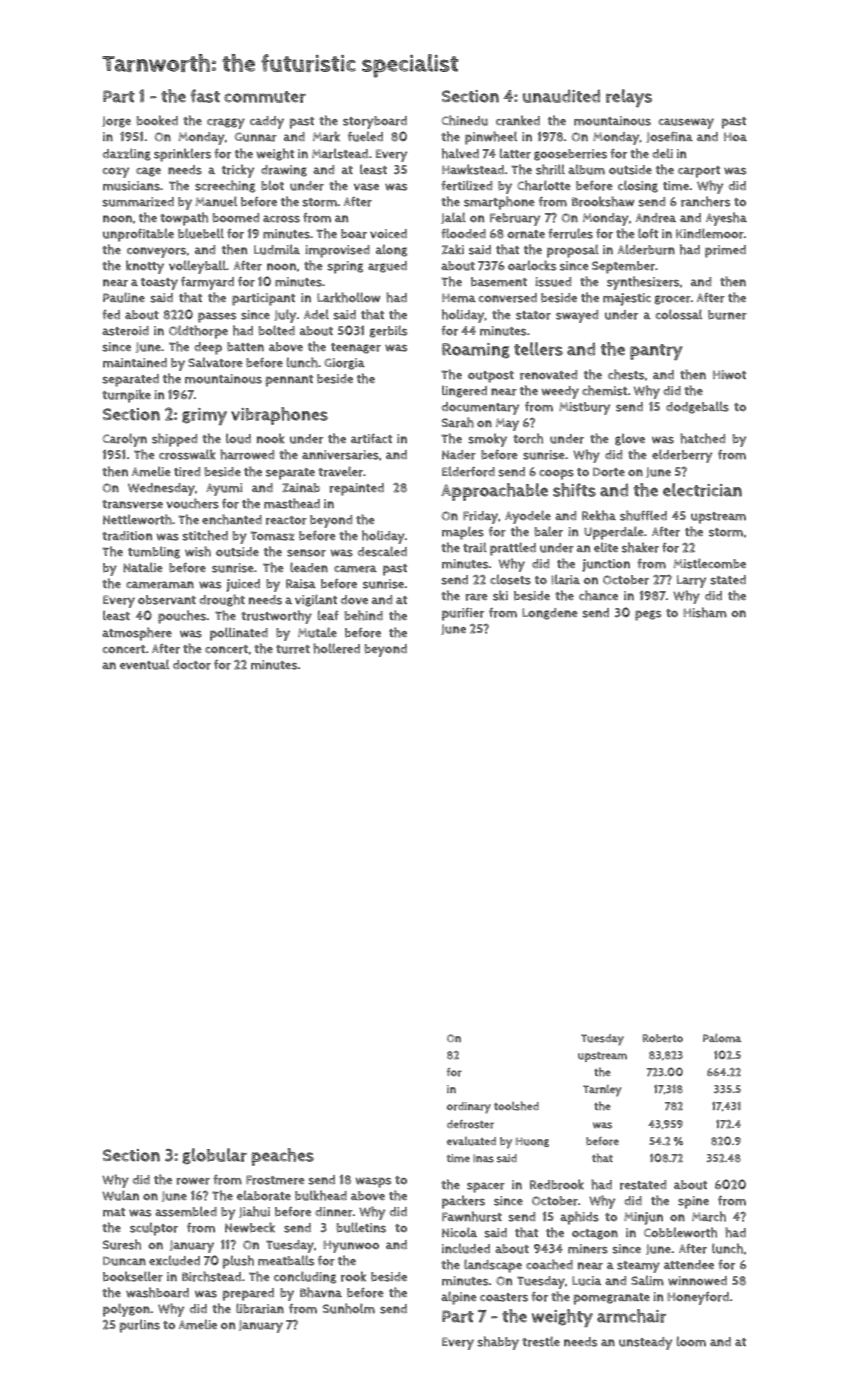 This page has height=1400, width=849. What do you see at coordinates (248, 1294) in the page?
I see `prepared` at bounding box center [248, 1294].
